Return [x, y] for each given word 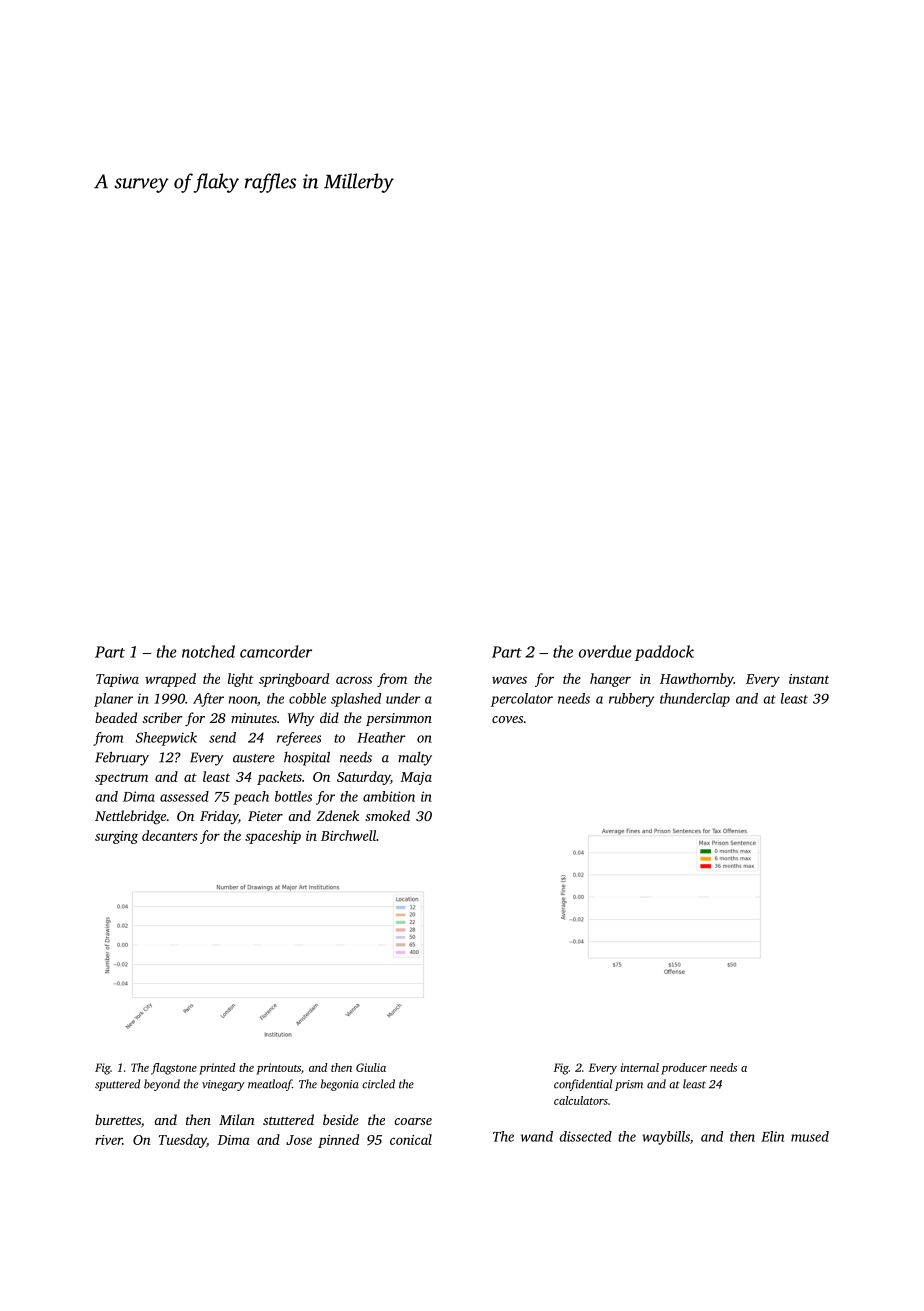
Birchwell [348, 835]
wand [537, 1136]
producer [684, 1069]
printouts [279, 1069]
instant [809, 679]
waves [509, 680]
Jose [299, 1140]
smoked [387, 815]
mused [810, 1136]
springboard [294, 680]
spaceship [273, 837]
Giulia [371, 1067]
